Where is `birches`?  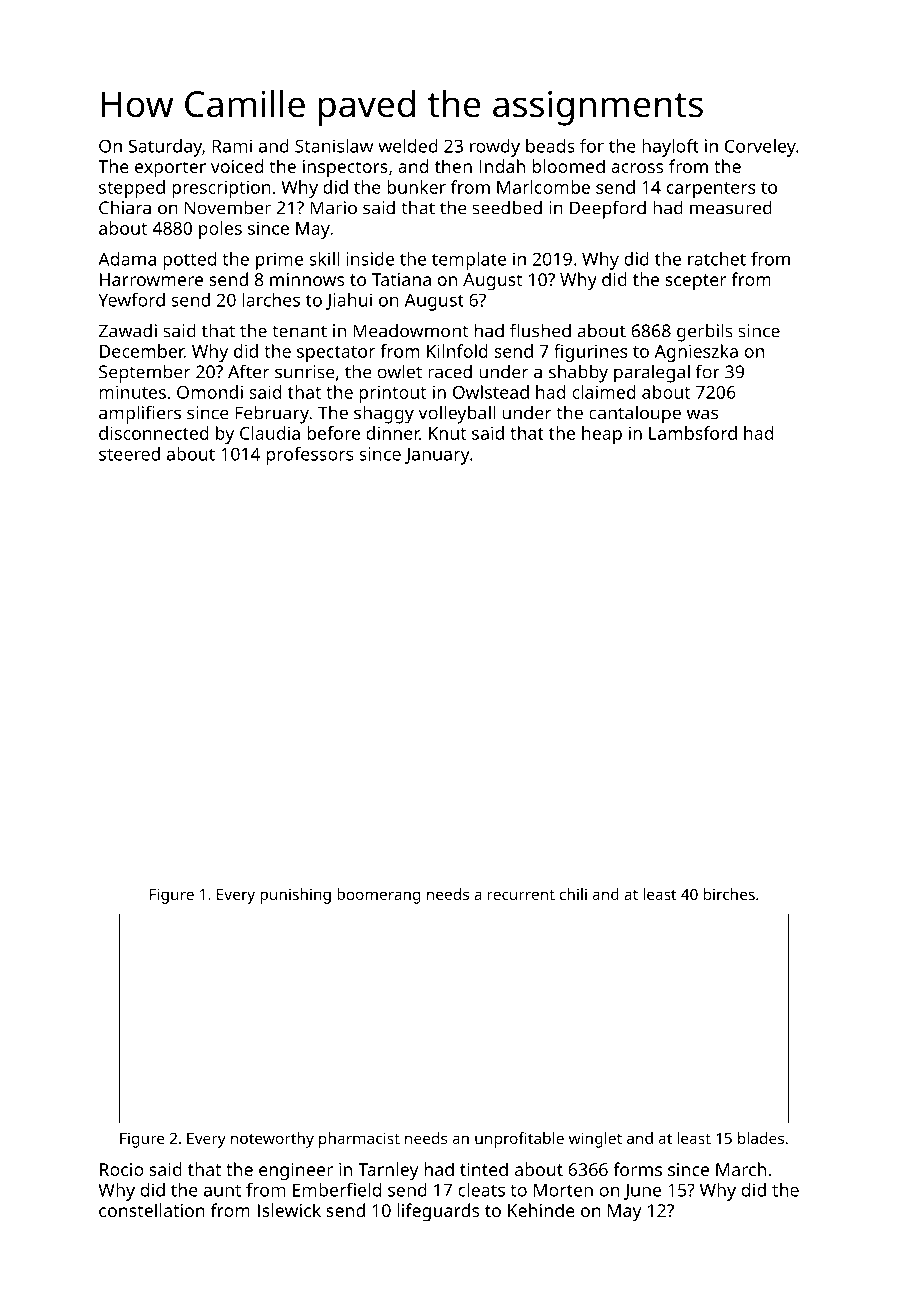 birches is located at coordinates (729, 894).
